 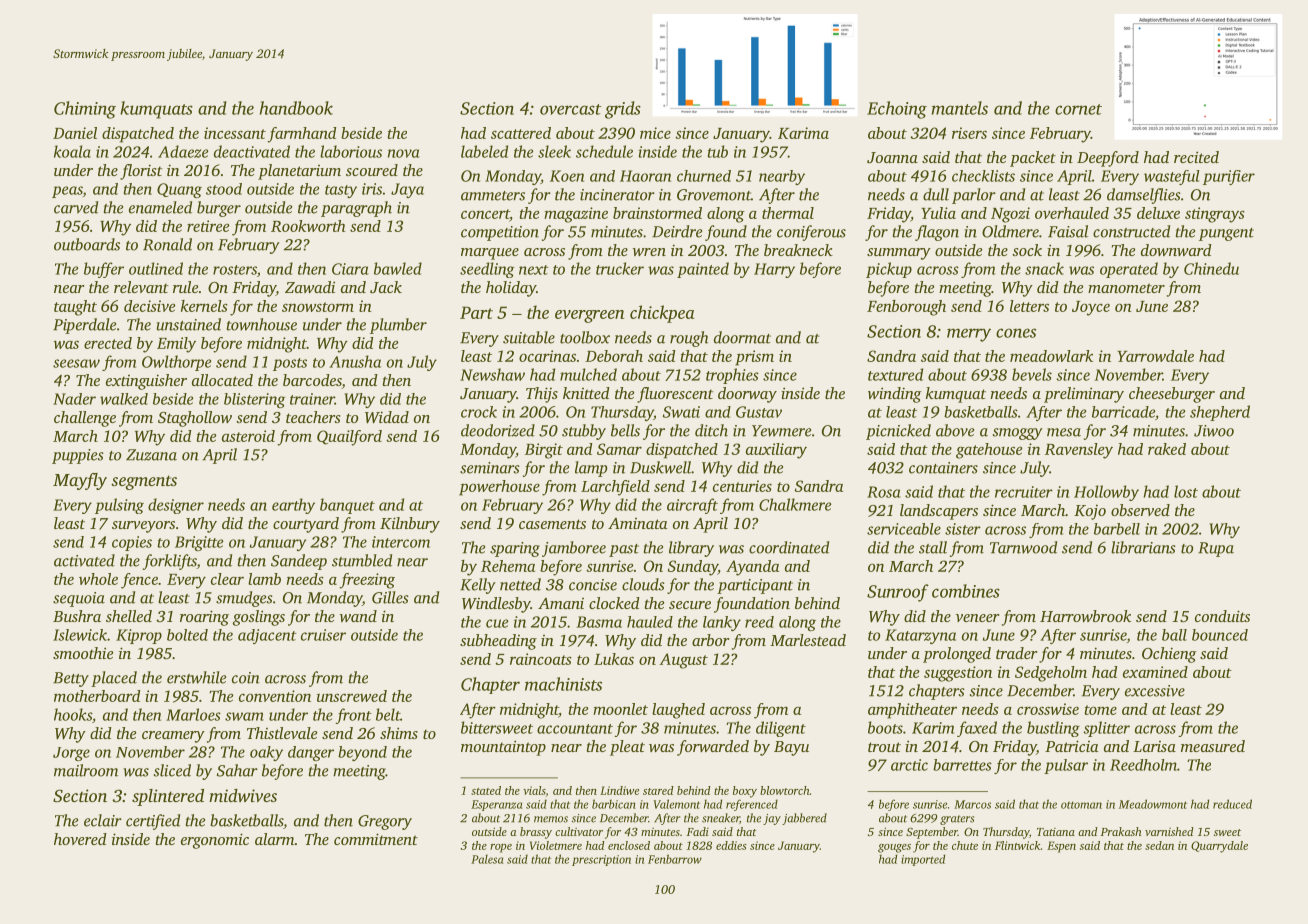 I want to click on Ayanda, so click(x=752, y=568).
